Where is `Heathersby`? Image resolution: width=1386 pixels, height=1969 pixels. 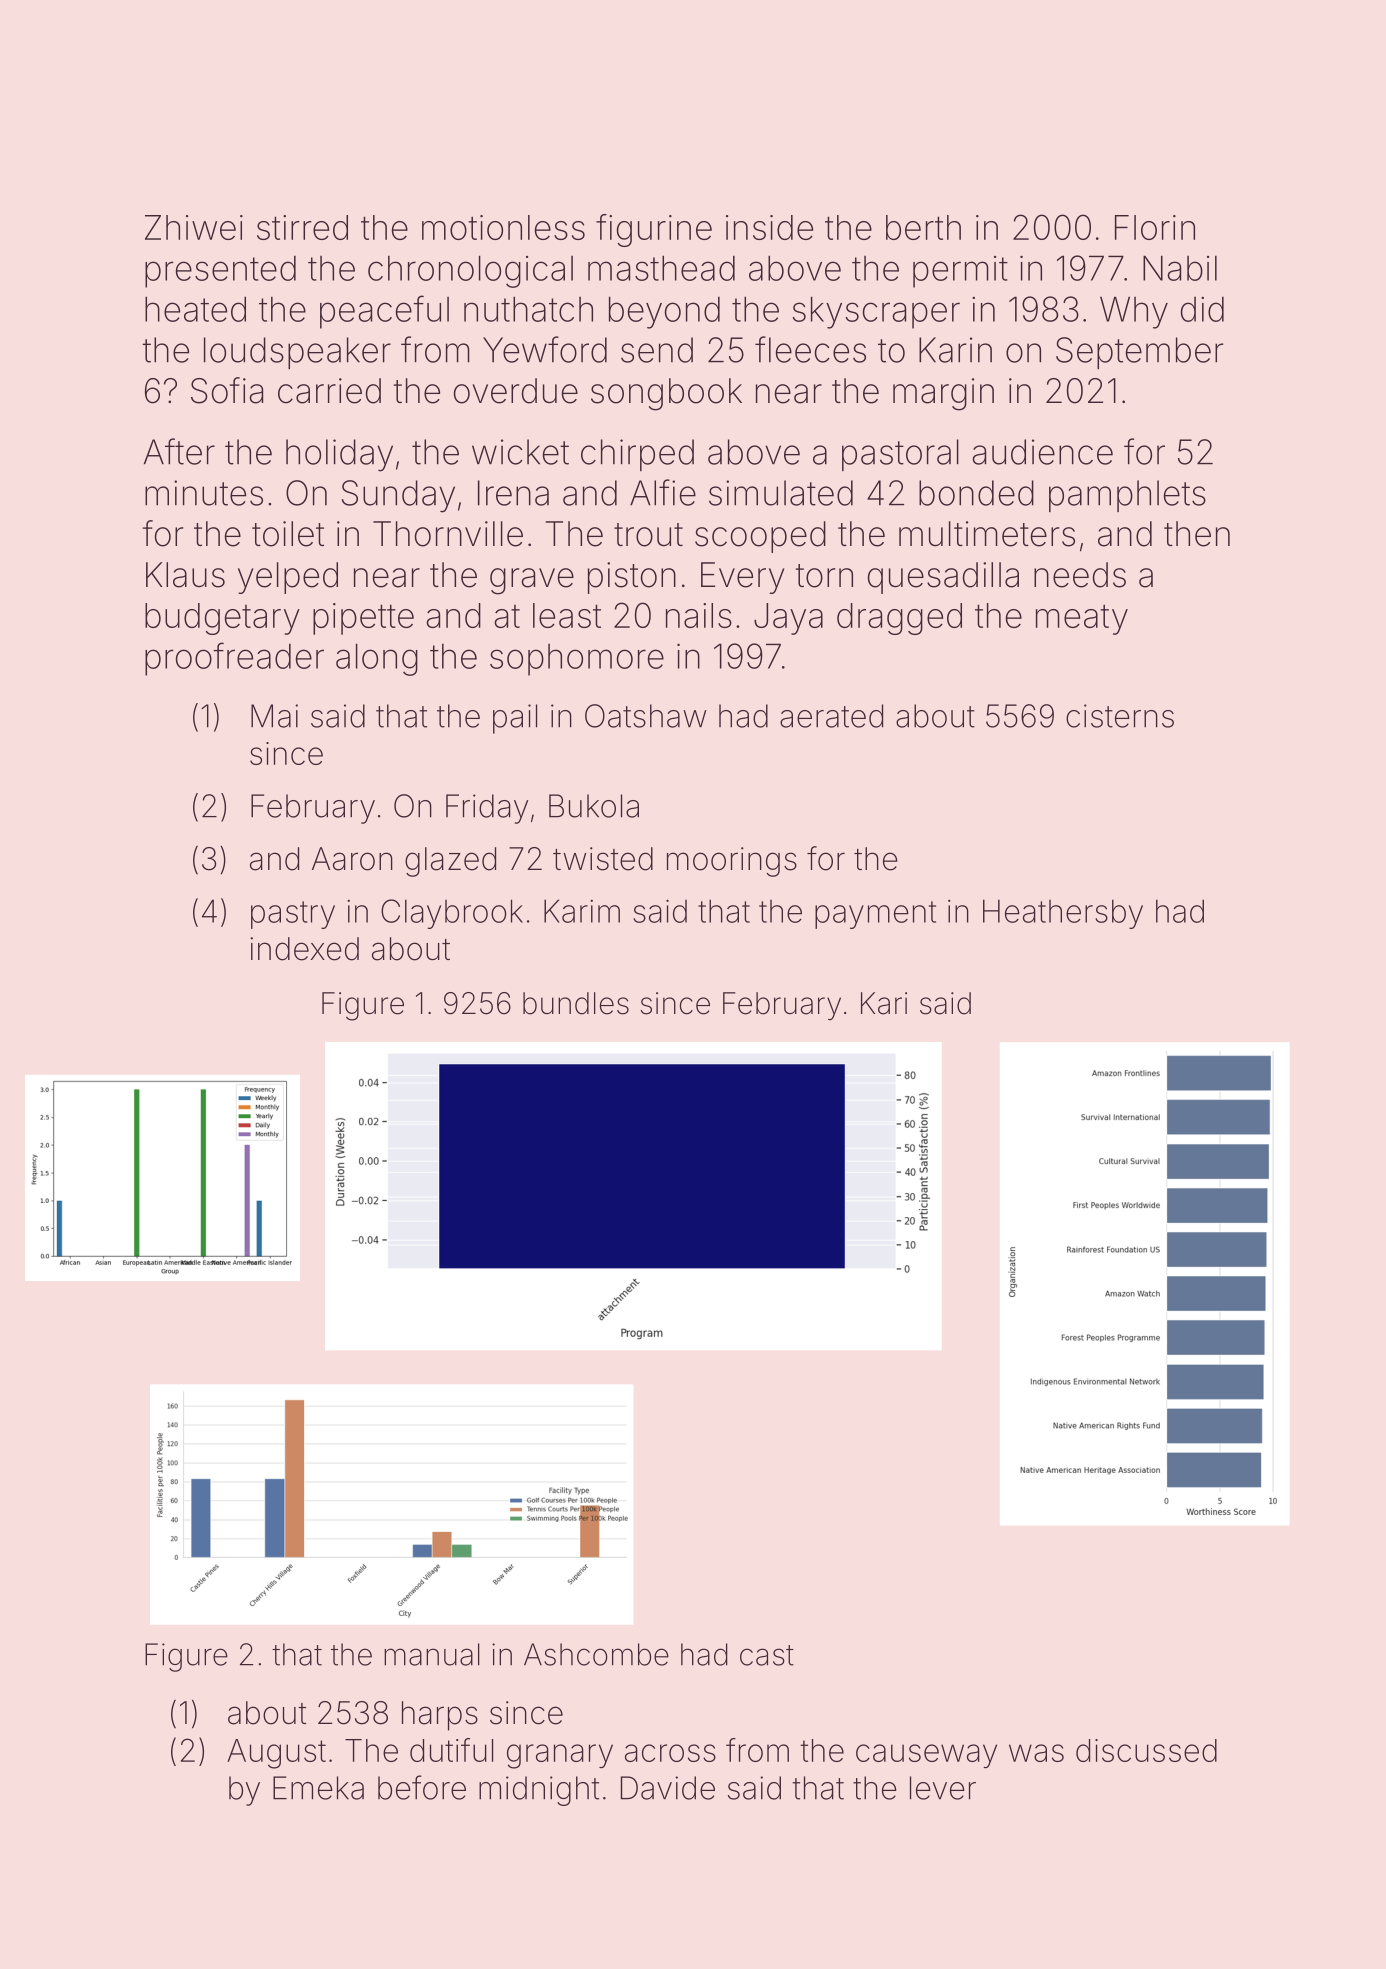
Heathersby is located at coordinates (1063, 914).
